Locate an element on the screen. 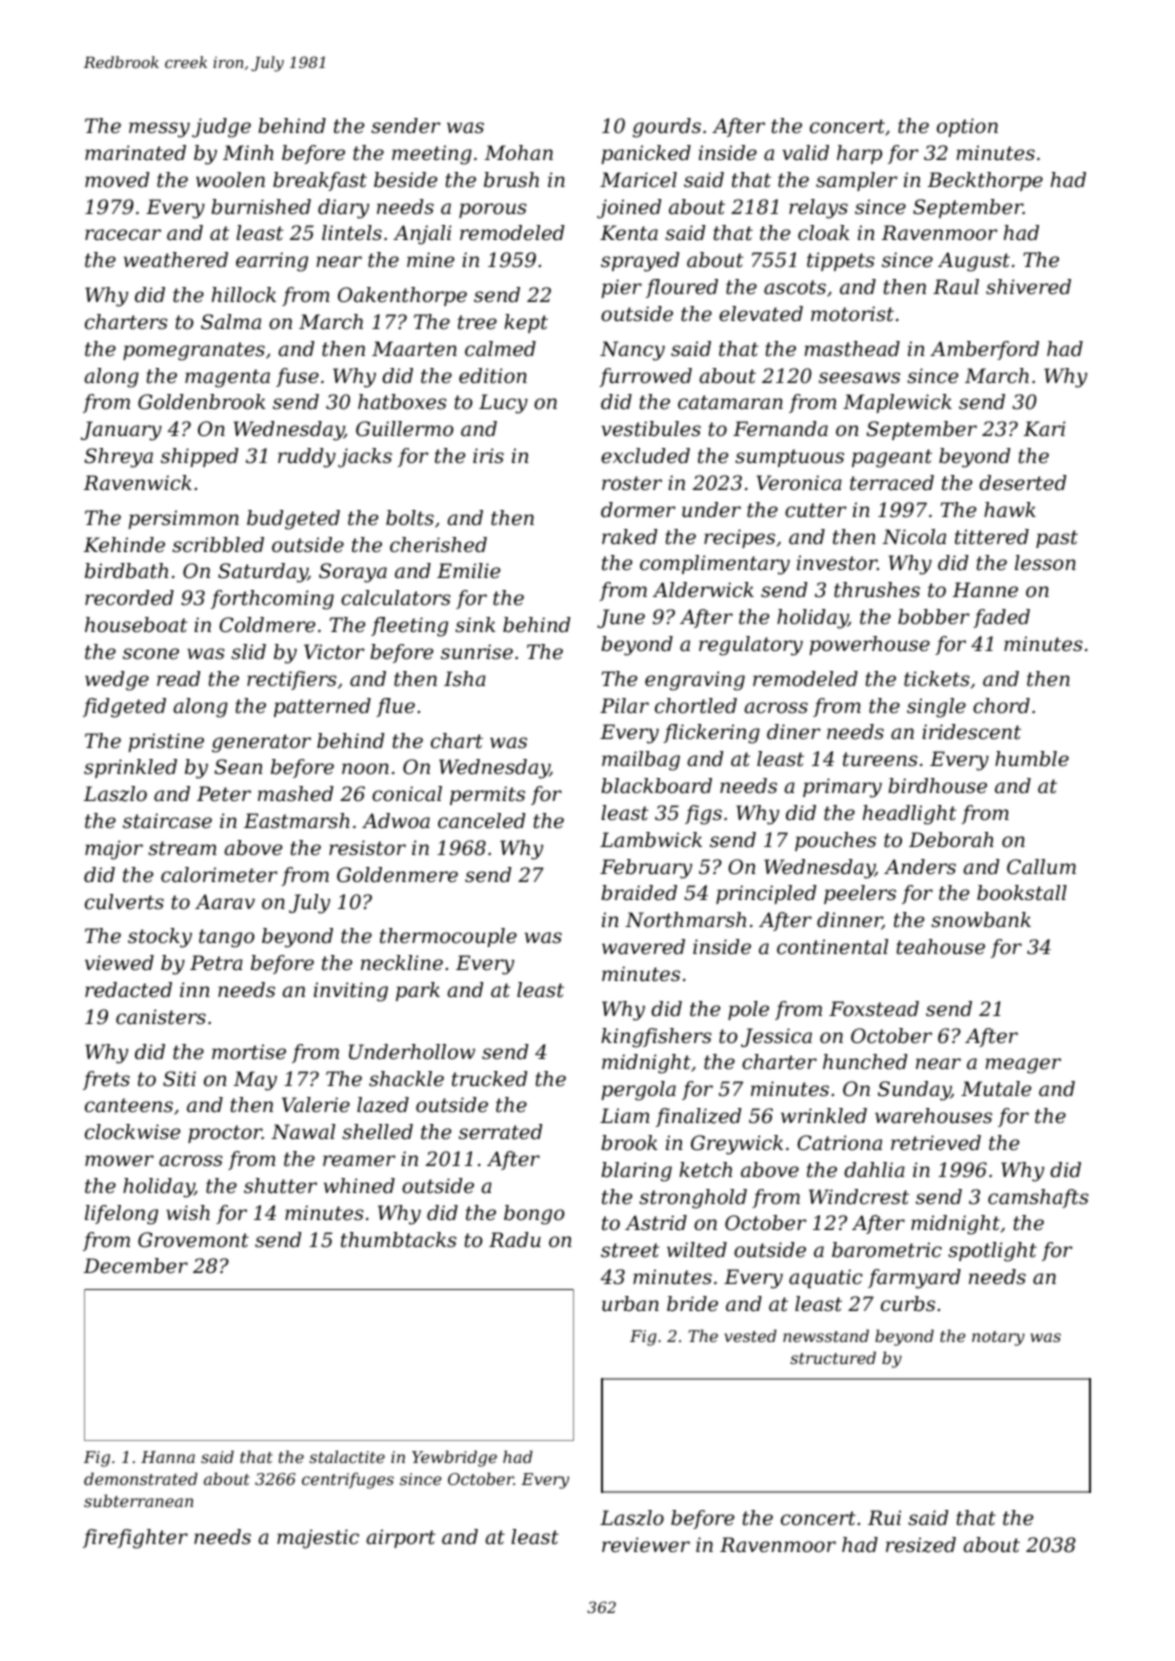 This screenshot has width=1175, height=1661. powerhouse is located at coordinates (869, 645).
